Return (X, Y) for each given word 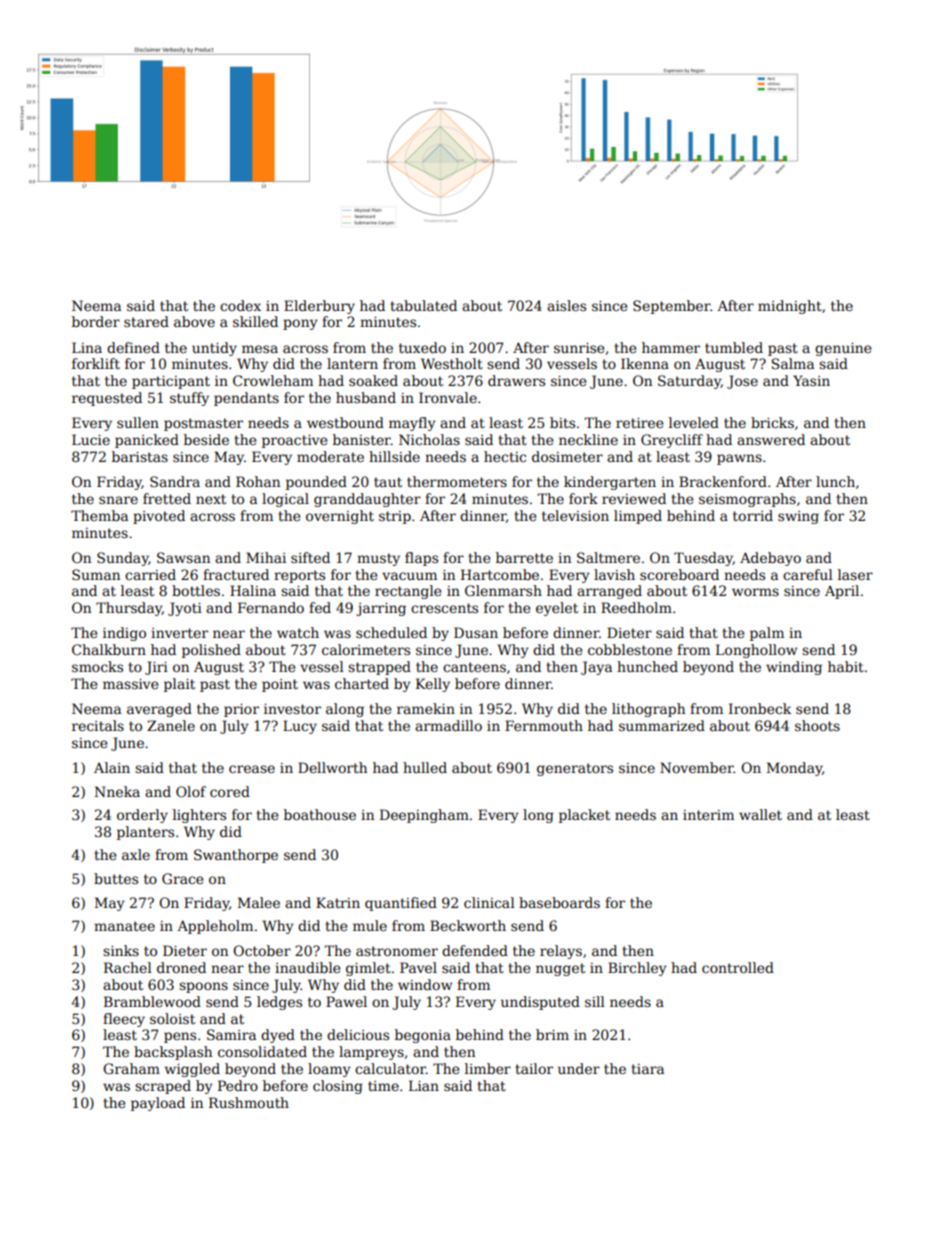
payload (158, 1104)
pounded (316, 483)
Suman (96, 574)
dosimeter (567, 456)
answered (771, 439)
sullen (138, 422)
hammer (671, 347)
